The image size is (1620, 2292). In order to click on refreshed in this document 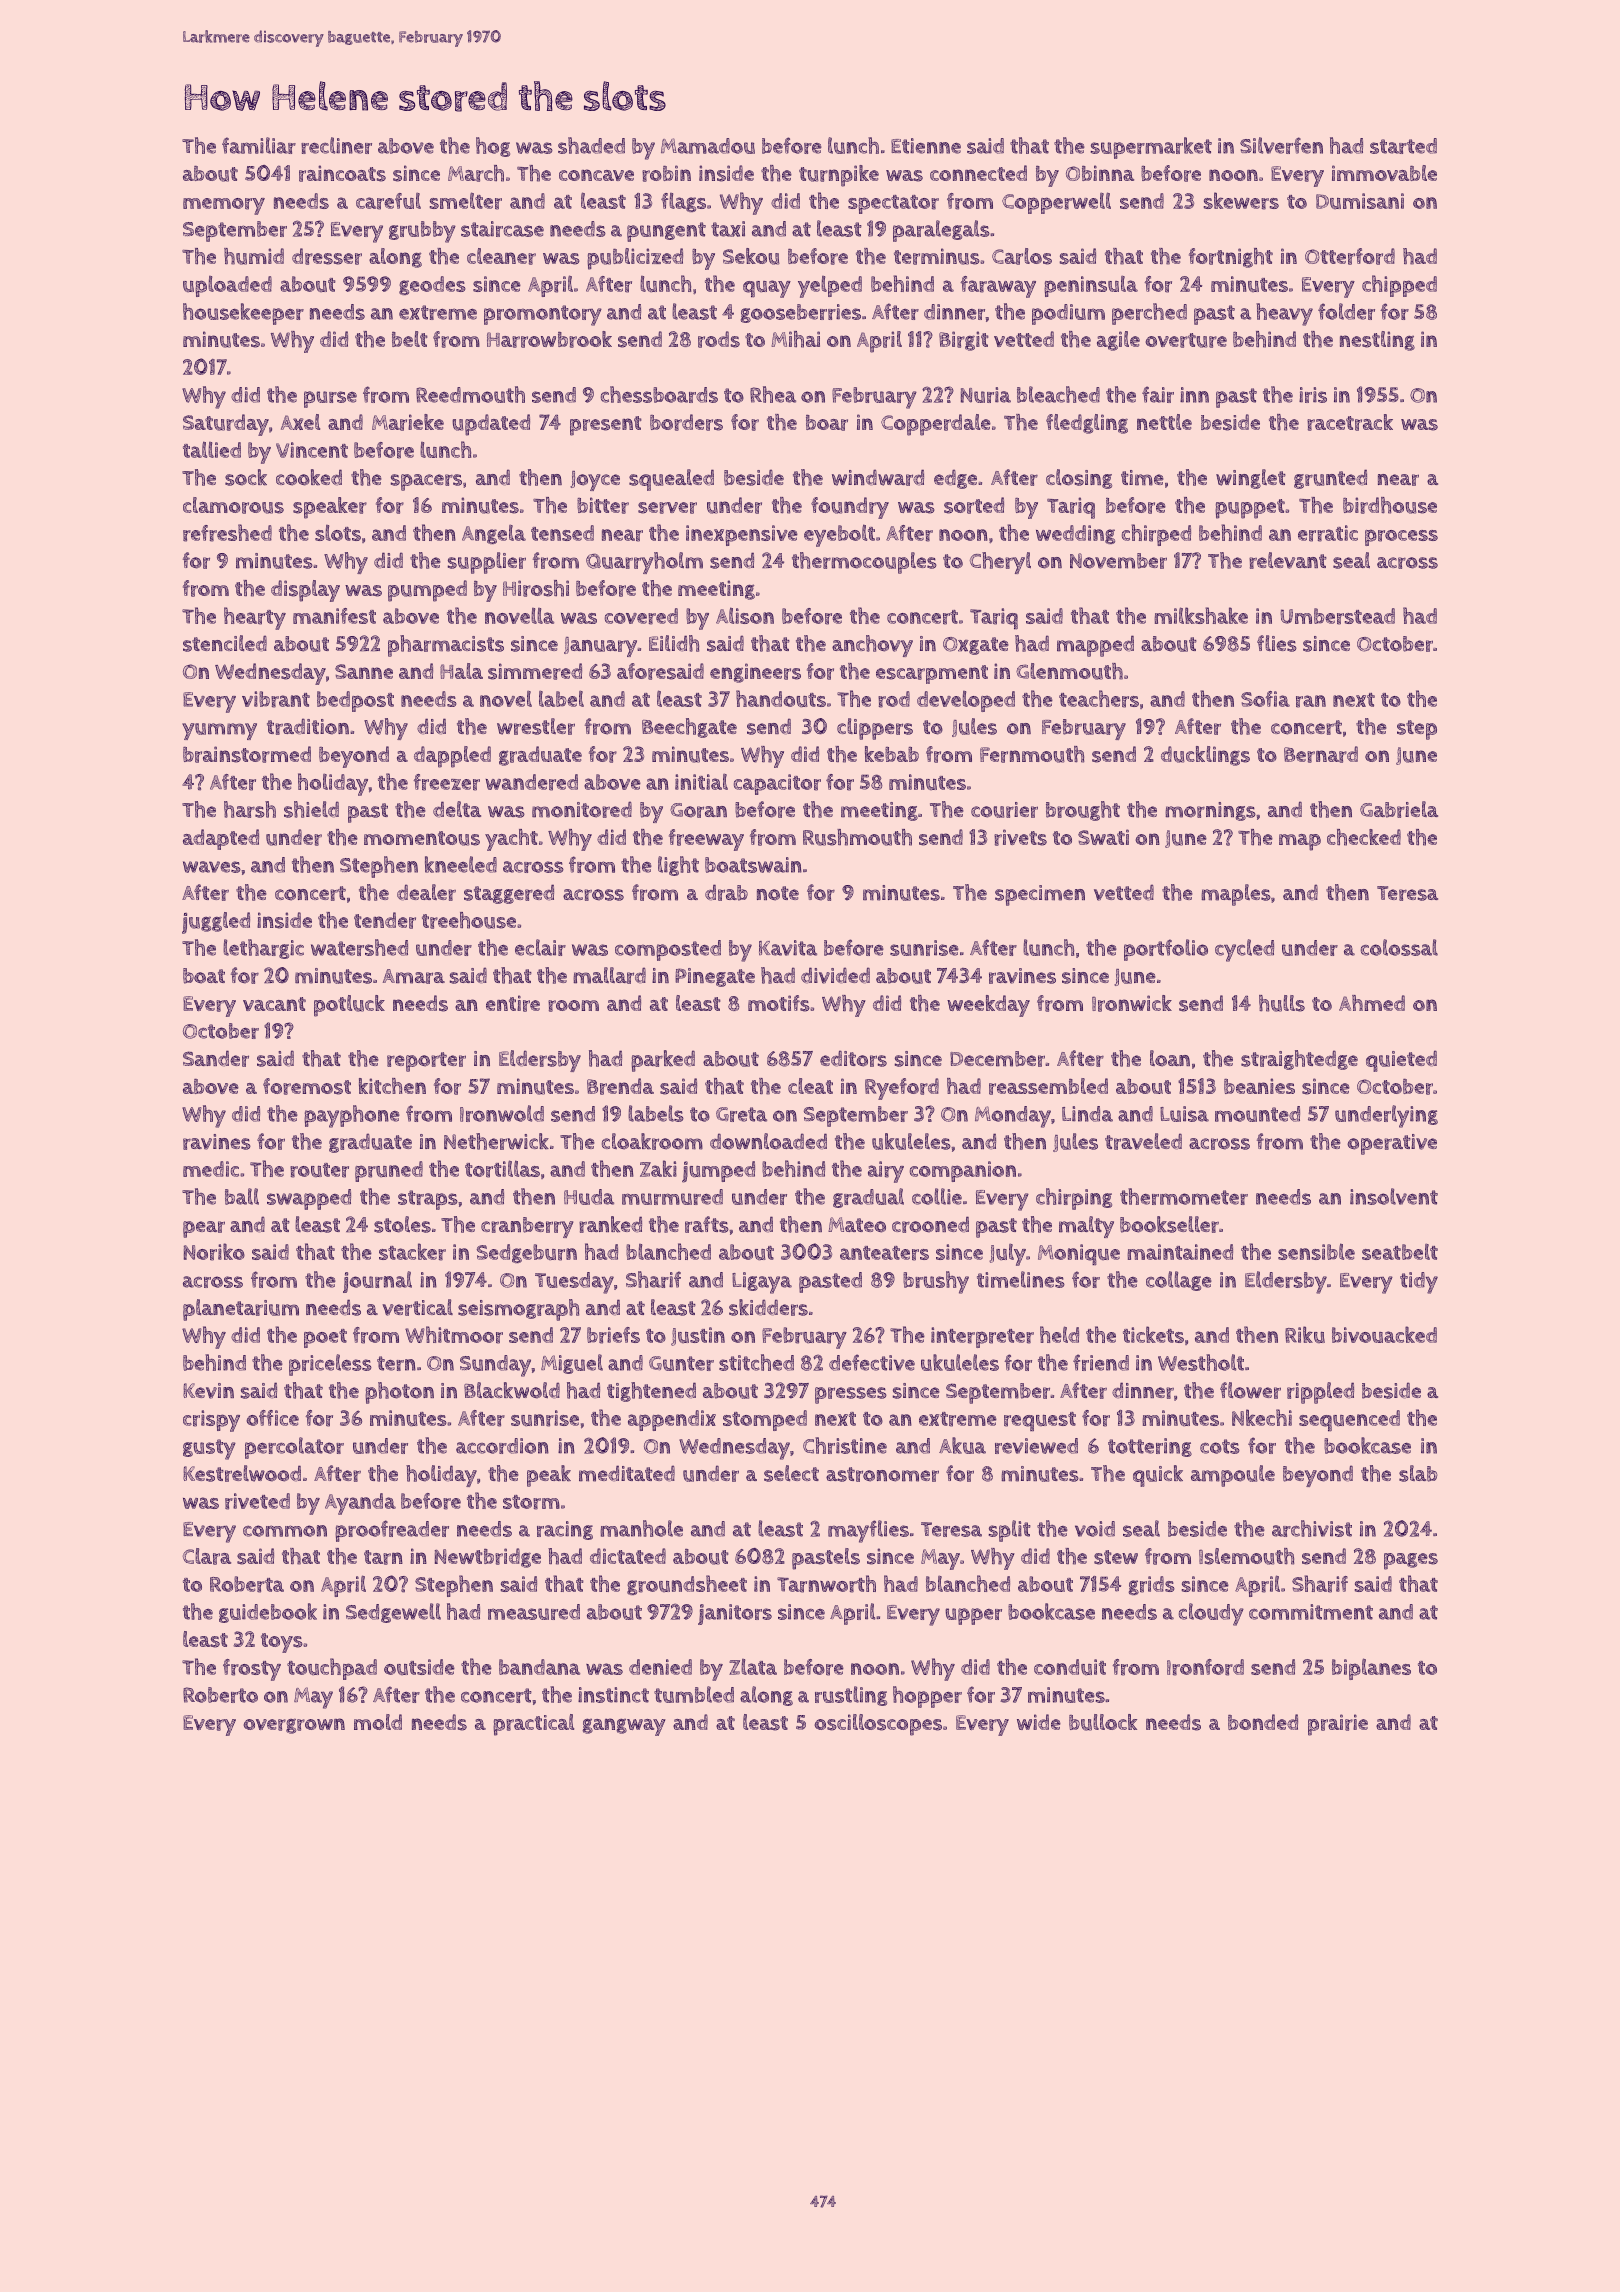, I will do `click(227, 533)`.
